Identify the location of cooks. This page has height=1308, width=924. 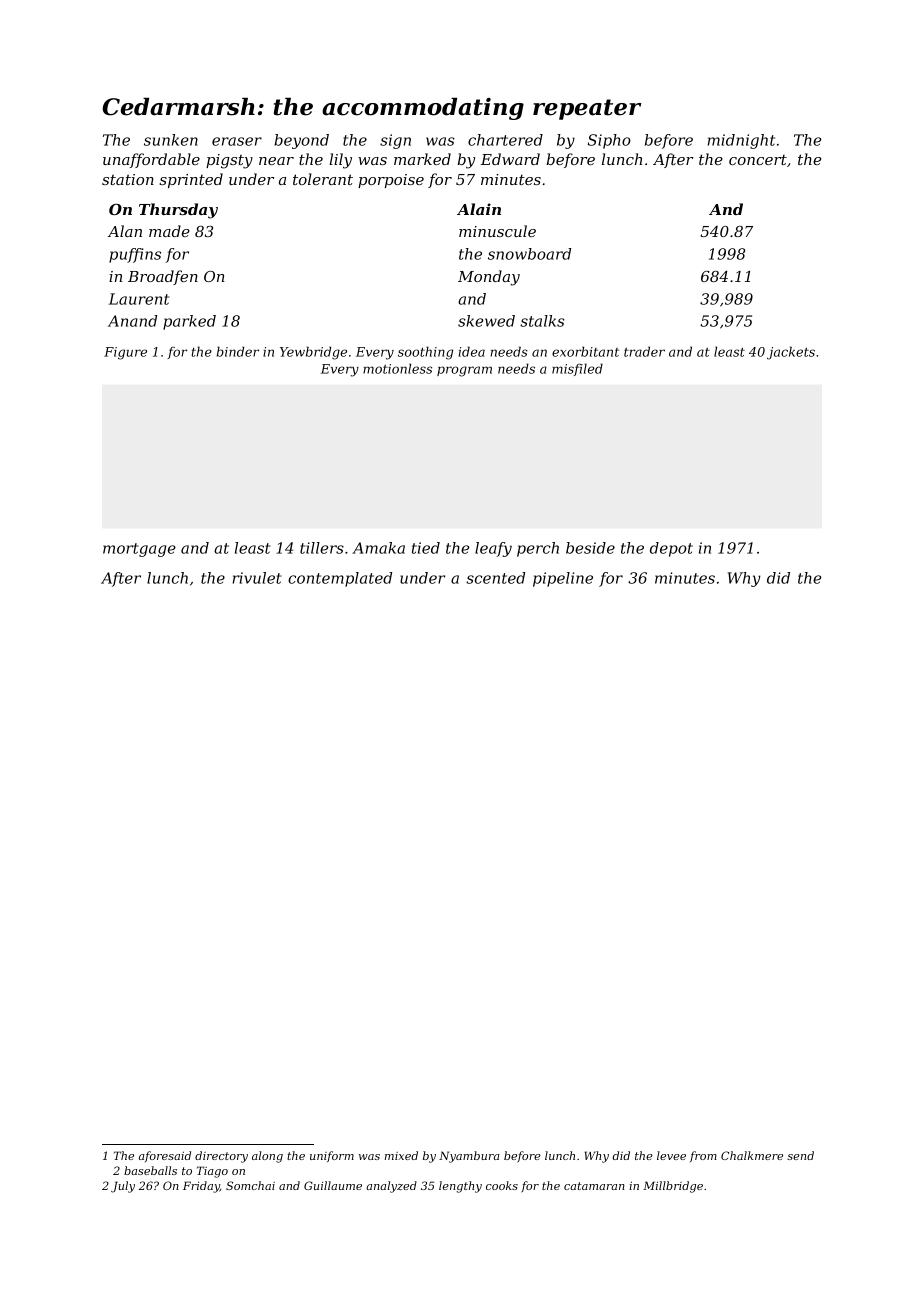
(502, 1185).
